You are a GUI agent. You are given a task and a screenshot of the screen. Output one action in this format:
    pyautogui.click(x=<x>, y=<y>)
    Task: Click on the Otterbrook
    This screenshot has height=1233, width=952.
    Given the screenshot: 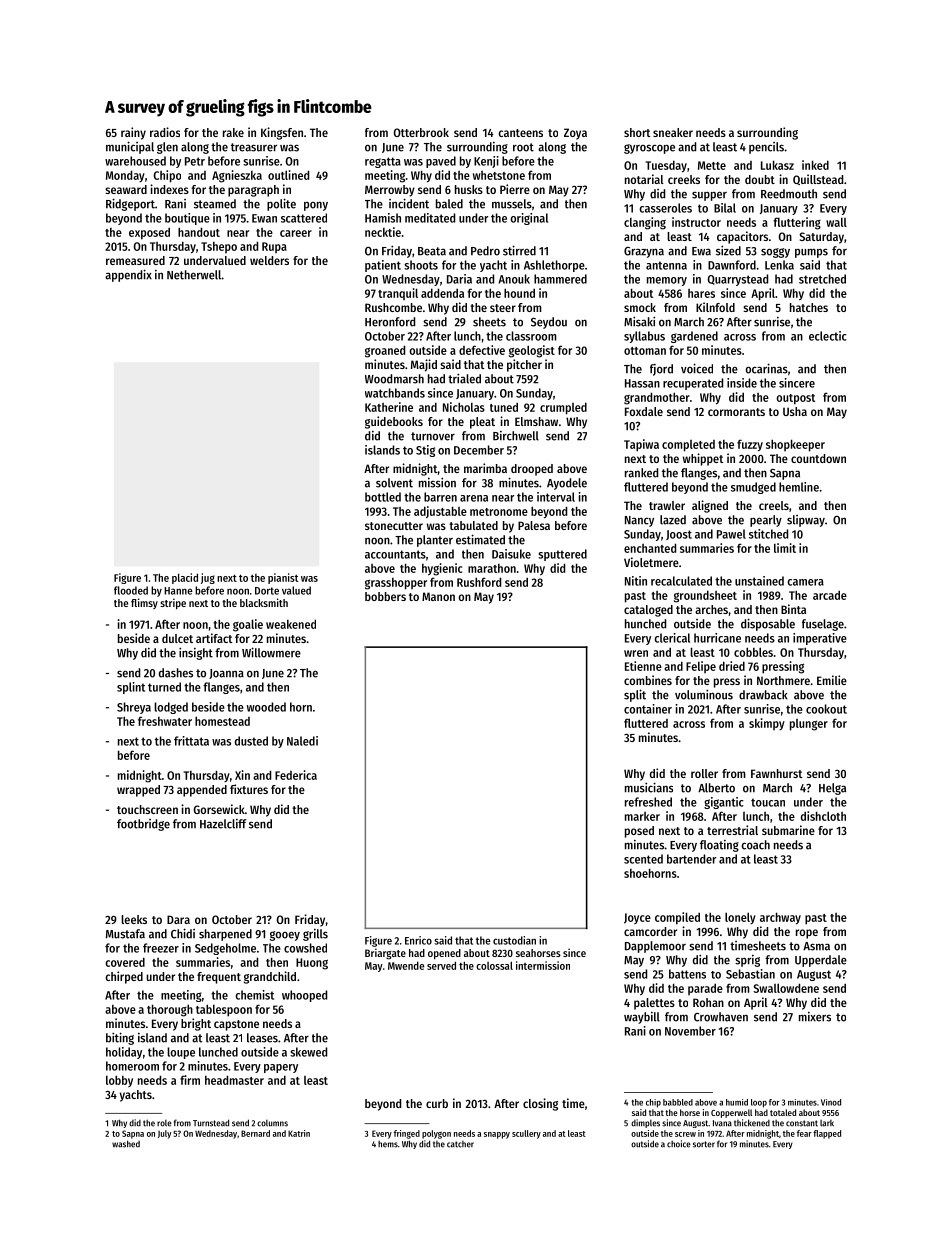 What is the action you would take?
    pyautogui.click(x=421, y=132)
